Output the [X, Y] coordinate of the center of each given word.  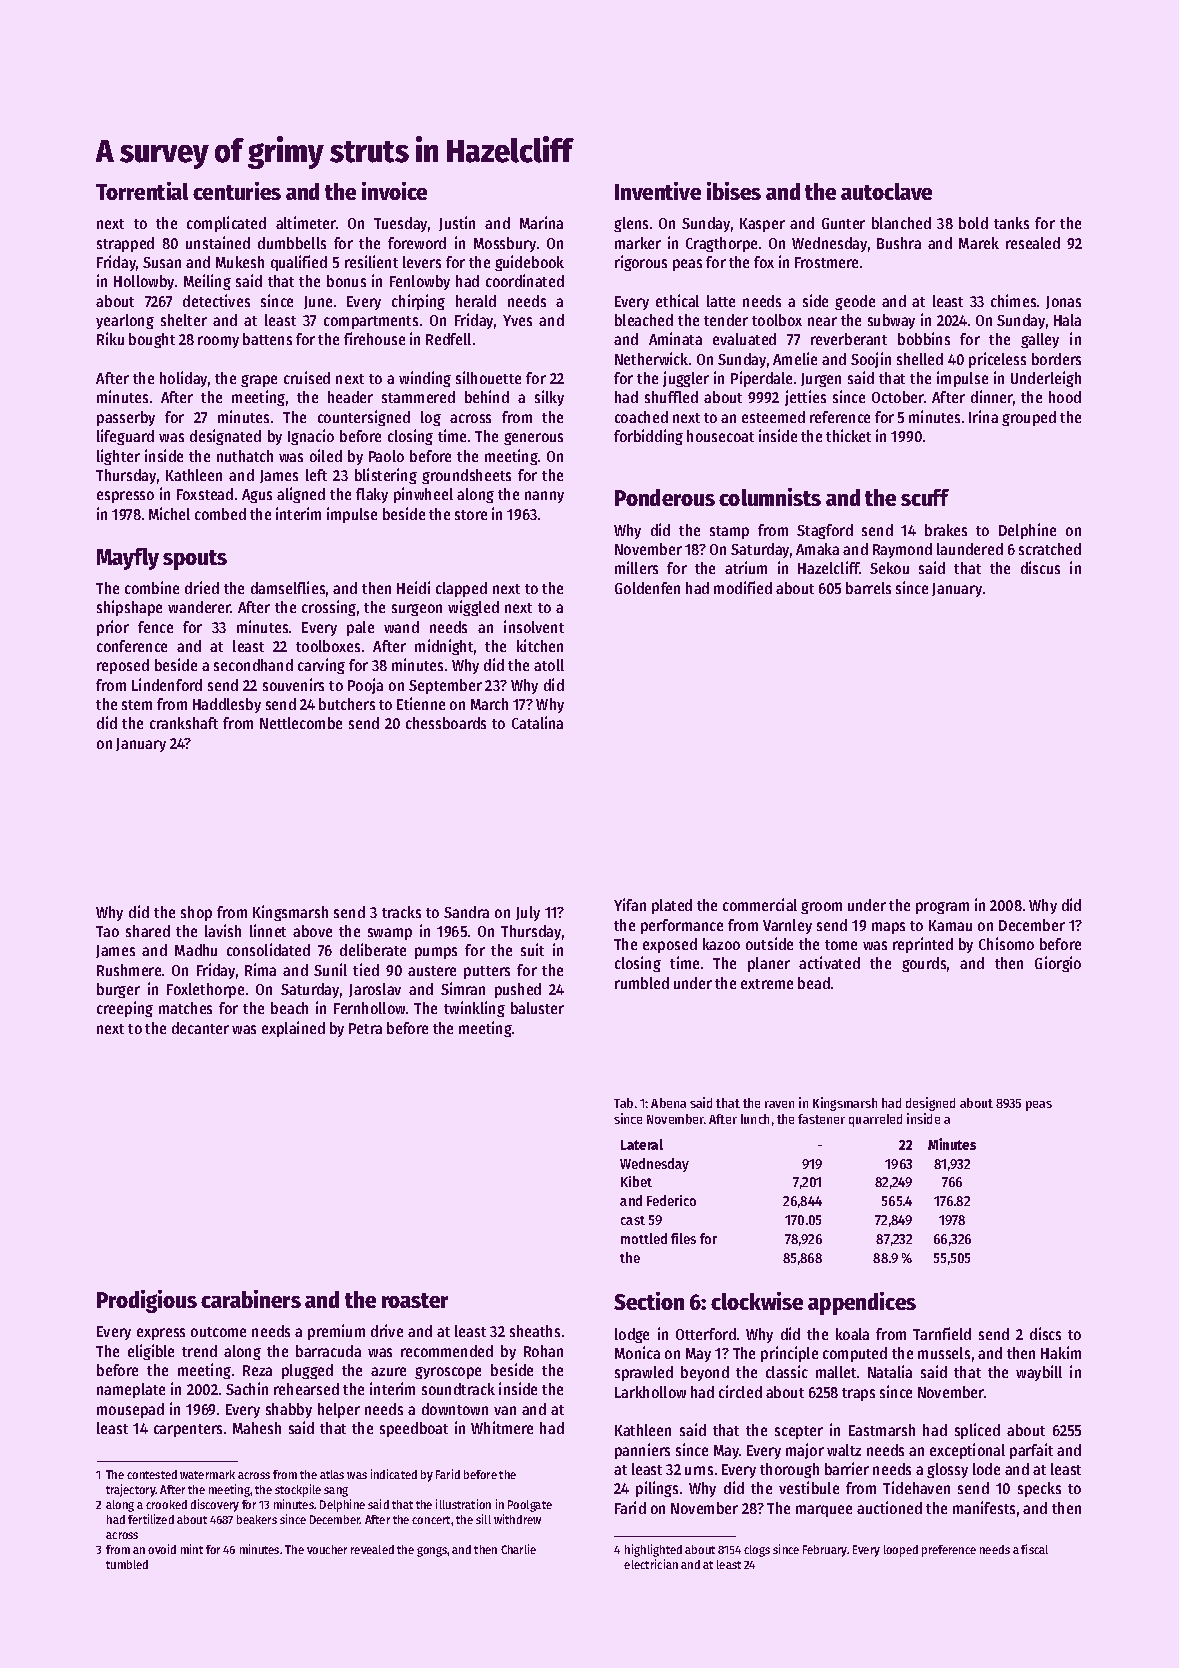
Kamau [950, 925]
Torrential [142, 191]
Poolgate [530, 1506]
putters [487, 972]
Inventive [658, 191]
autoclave [886, 191]
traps [858, 1394]
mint [192, 1549]
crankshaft [184, 723]
